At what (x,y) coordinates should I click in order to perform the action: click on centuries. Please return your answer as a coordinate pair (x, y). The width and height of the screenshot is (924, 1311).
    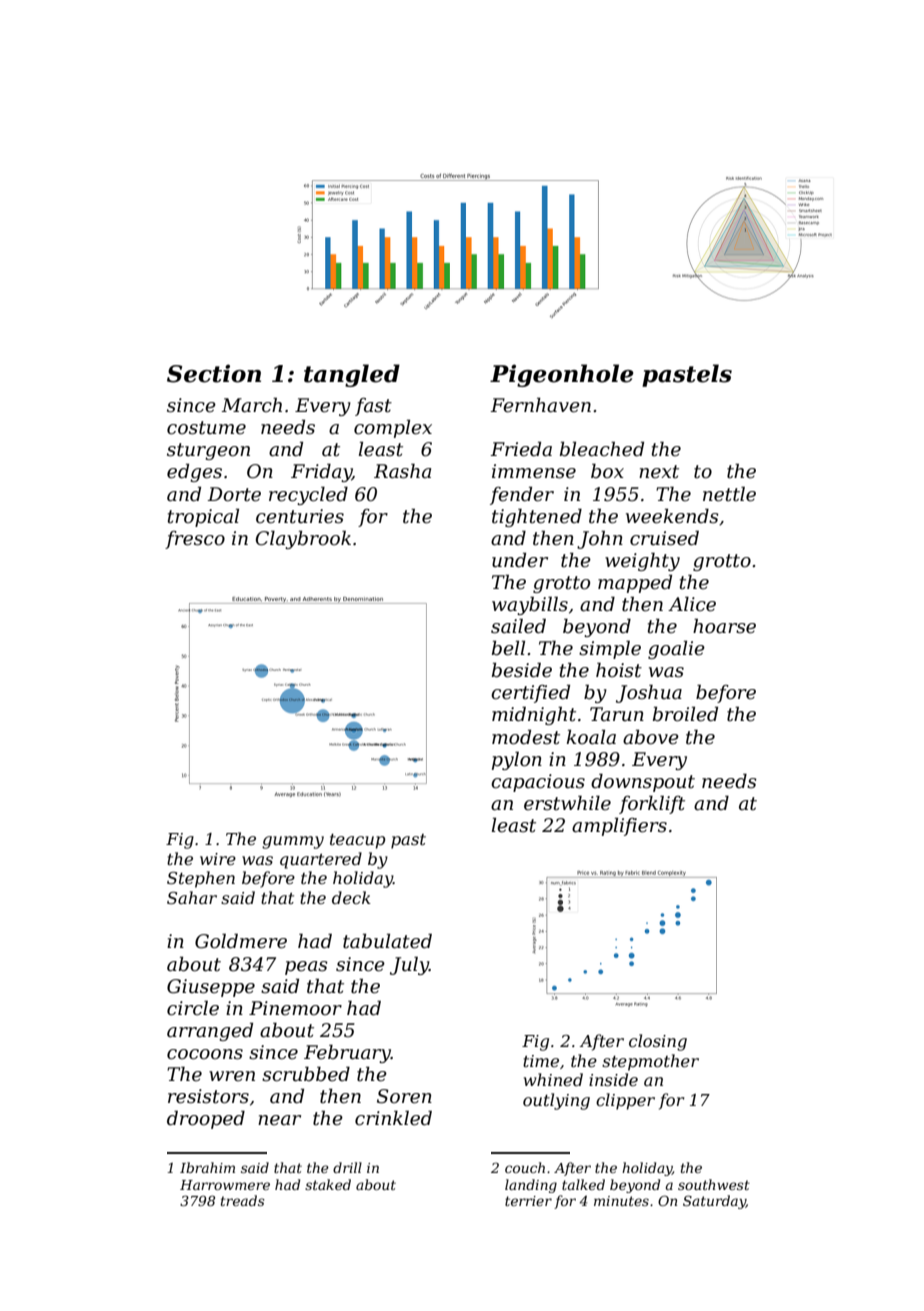
    Looking at the image, I should click on (300, 516).
